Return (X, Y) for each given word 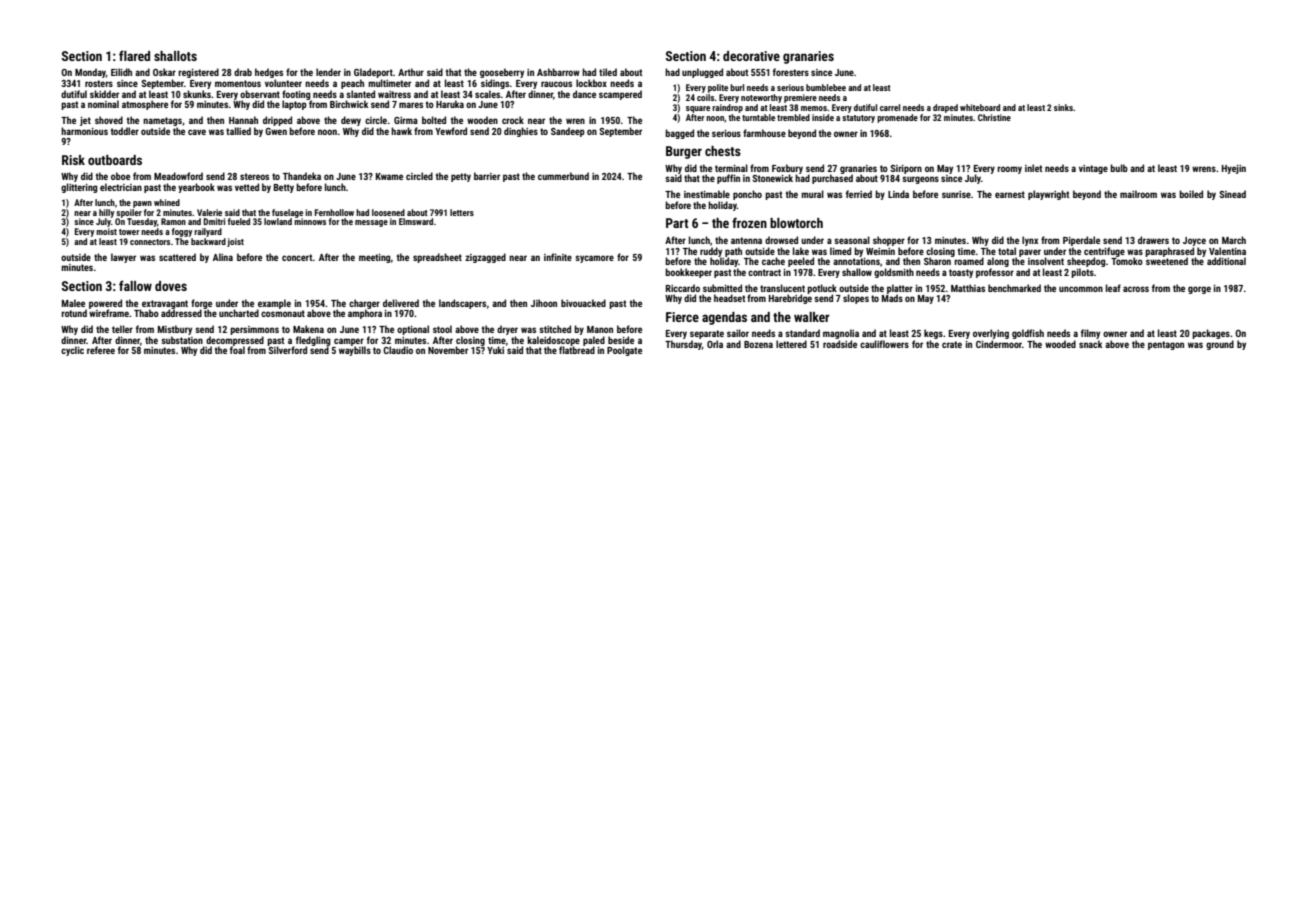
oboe (120, 176)
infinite (558, 257)
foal (237, 350)
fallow (135, 285)
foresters (791, 72)
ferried (859, 194)
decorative (751, 56)
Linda (898, 194)
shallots (175, 56)
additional (1226, 261)
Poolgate (624, 351)
